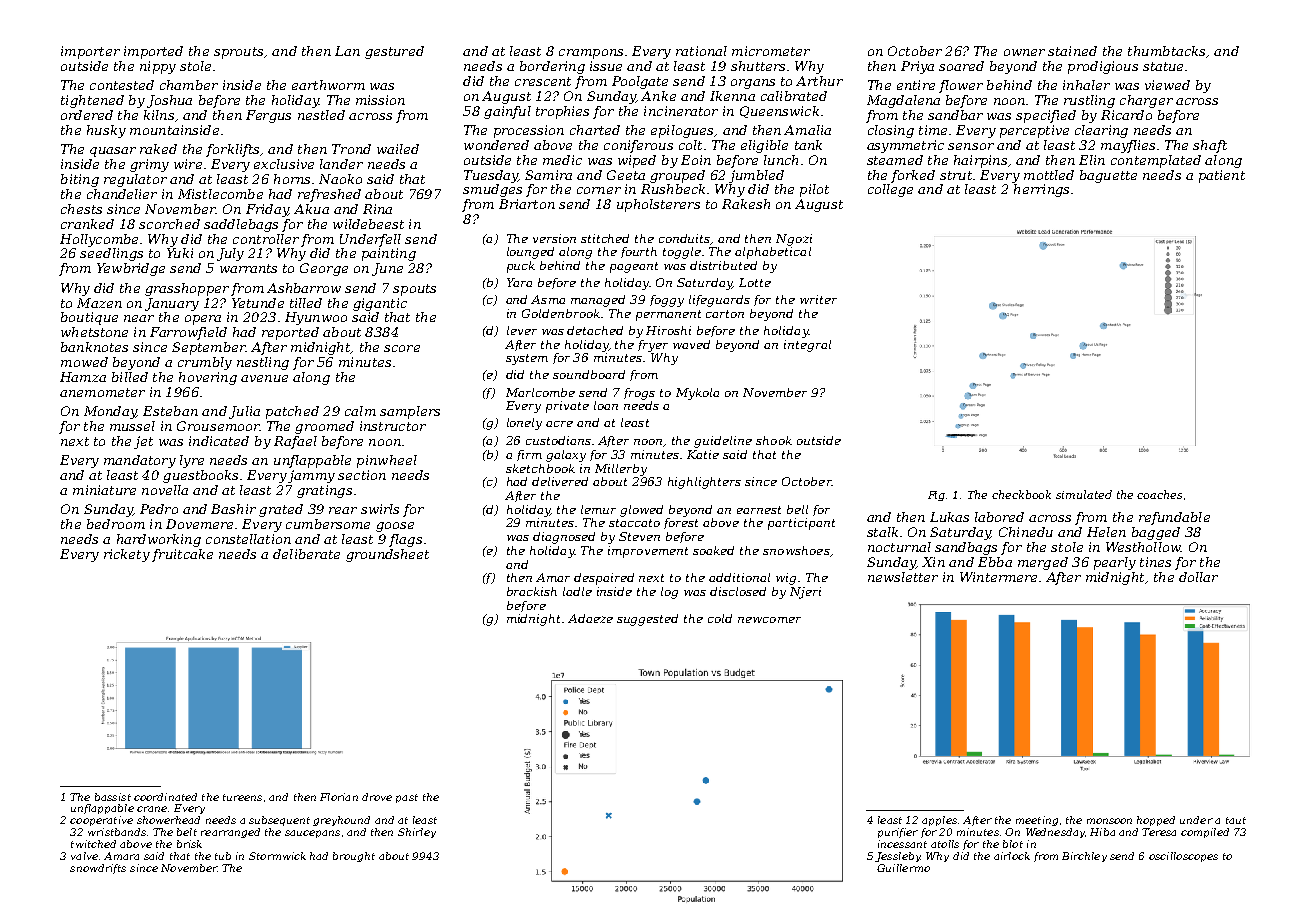 This page has height=924, width=1308. I want to click on patient, so click(1222, 176).
